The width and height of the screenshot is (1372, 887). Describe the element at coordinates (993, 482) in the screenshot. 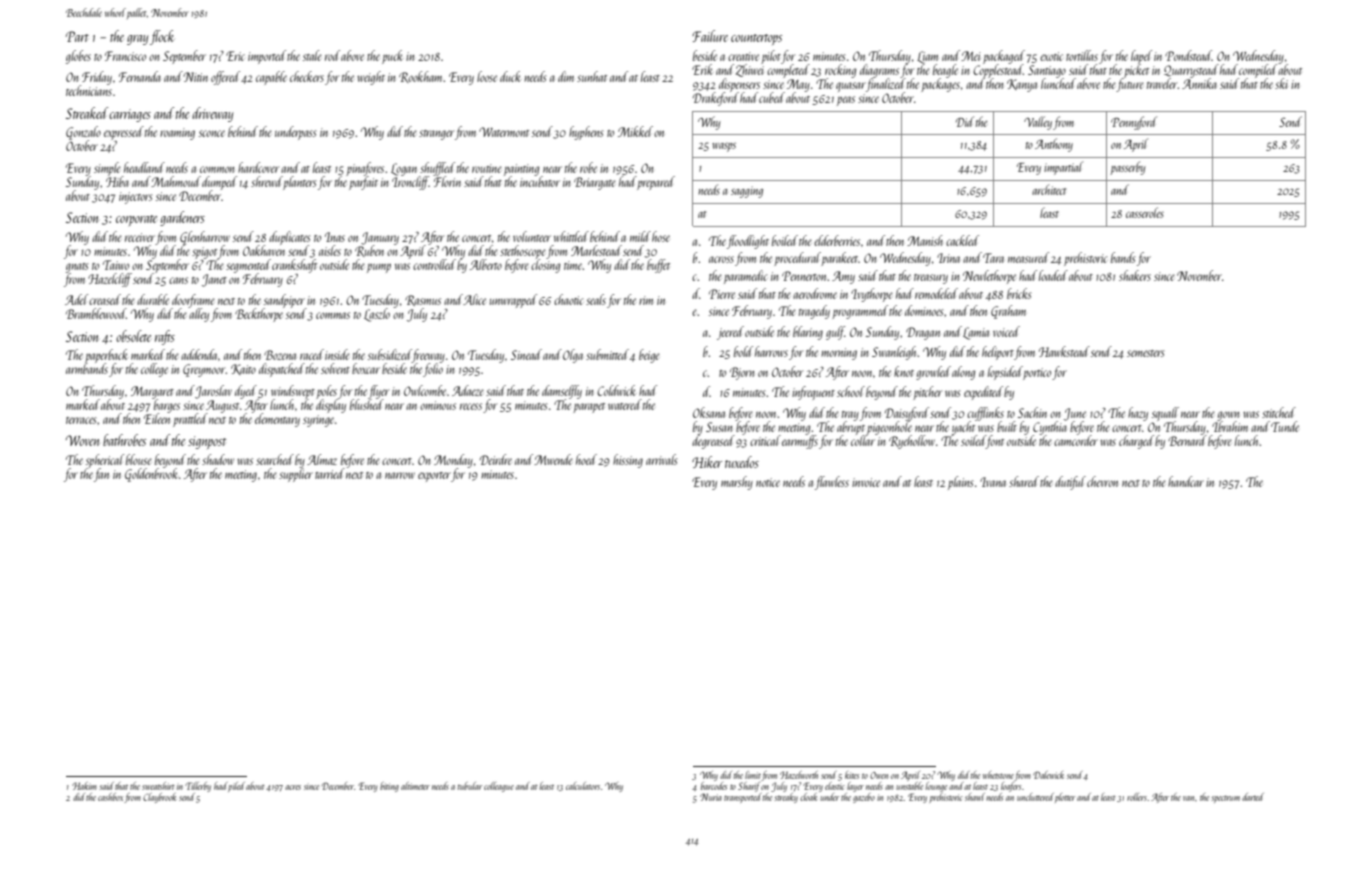

I see `Ivana` at that location.
